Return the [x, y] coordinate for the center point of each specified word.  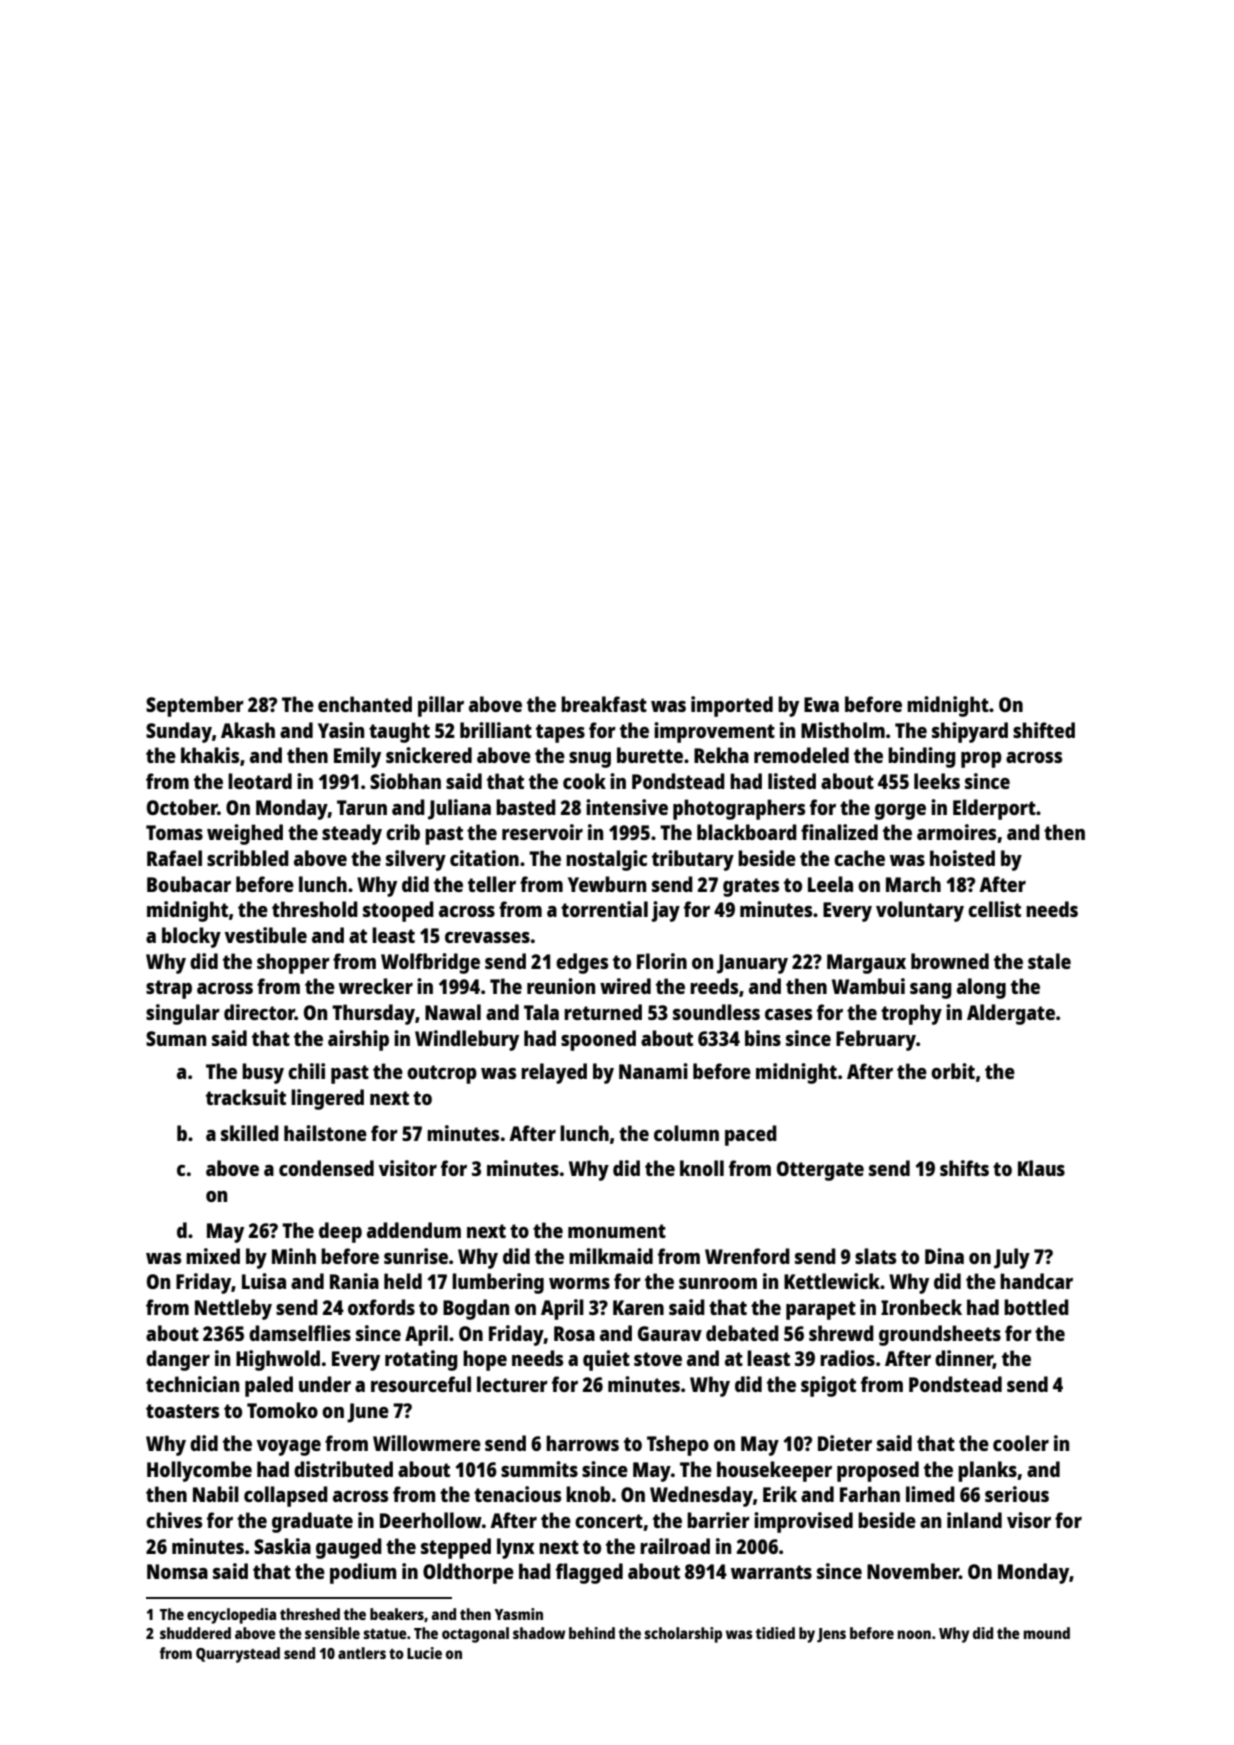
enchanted [365, 704]
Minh [294, 1256]
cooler [1021, 1443]
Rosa [574, 1333]
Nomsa [177, 1571]
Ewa [821, 704]
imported [732, 706]
